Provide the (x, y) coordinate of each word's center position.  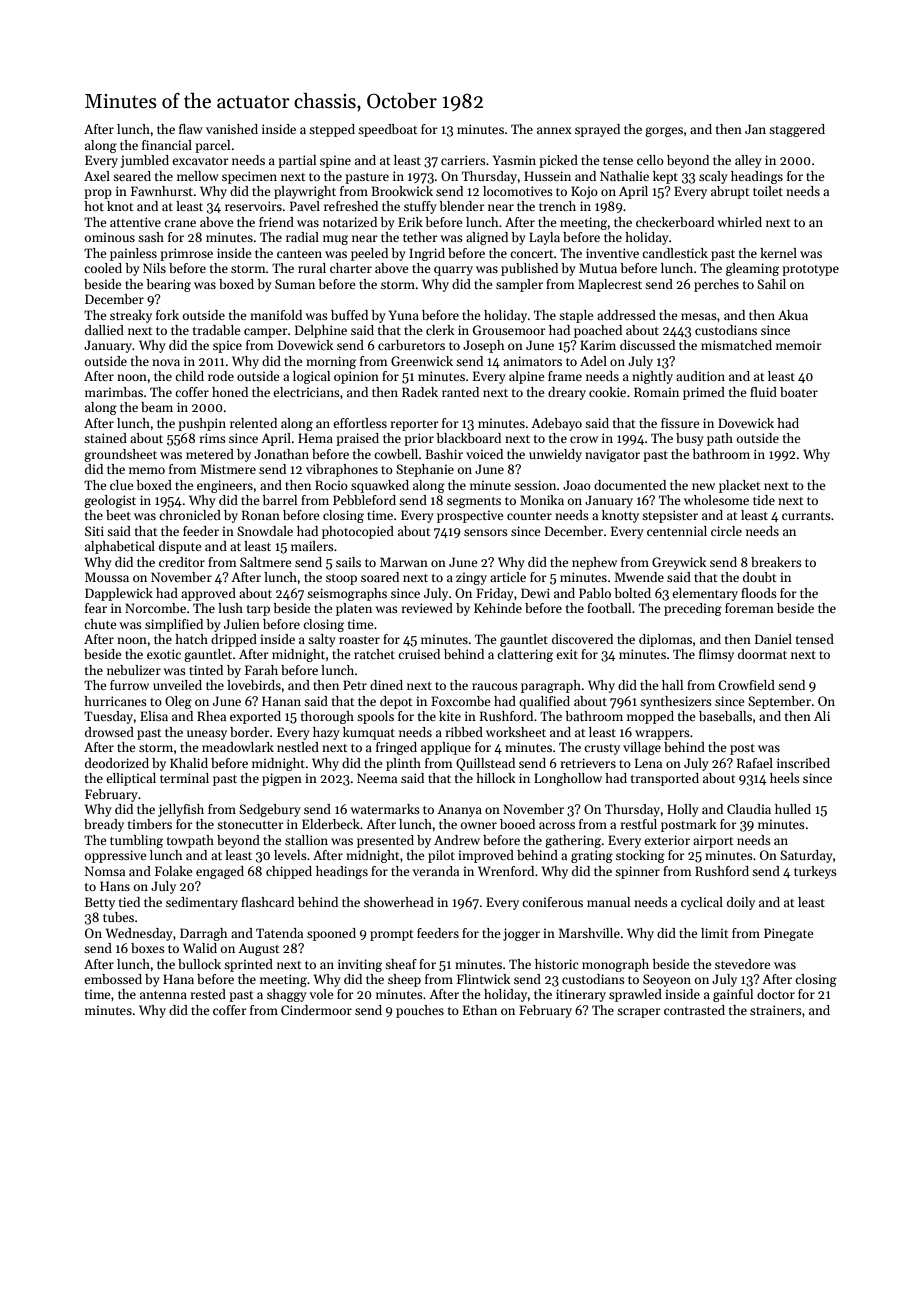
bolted (632, 593)
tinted (206, 670)
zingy (471, 578)
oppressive (115, 856)
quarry (453, 271)
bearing (168, 285)
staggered (797, 130)
